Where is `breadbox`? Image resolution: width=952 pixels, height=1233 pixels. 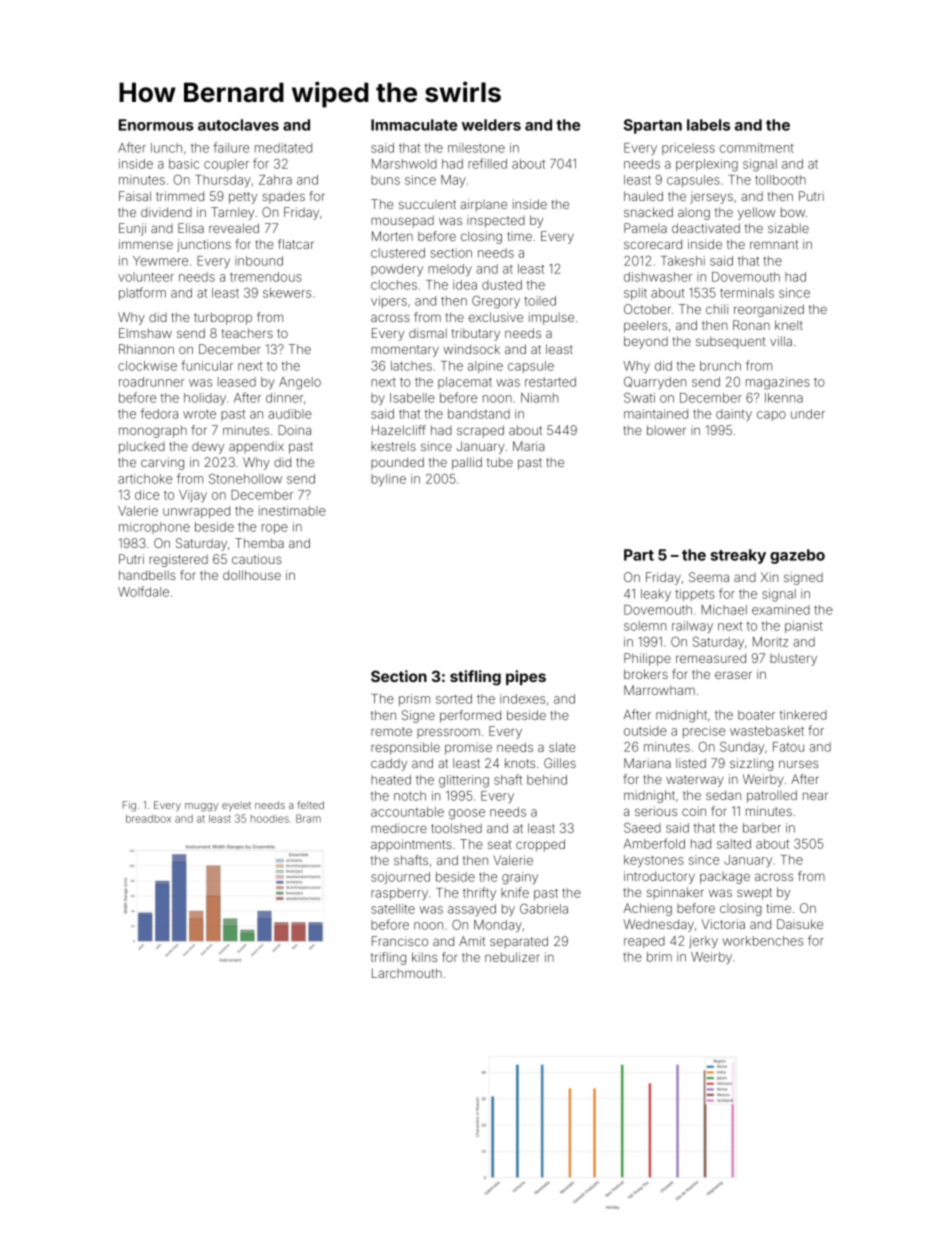 breadbox is located at coordinates (148, 819).
